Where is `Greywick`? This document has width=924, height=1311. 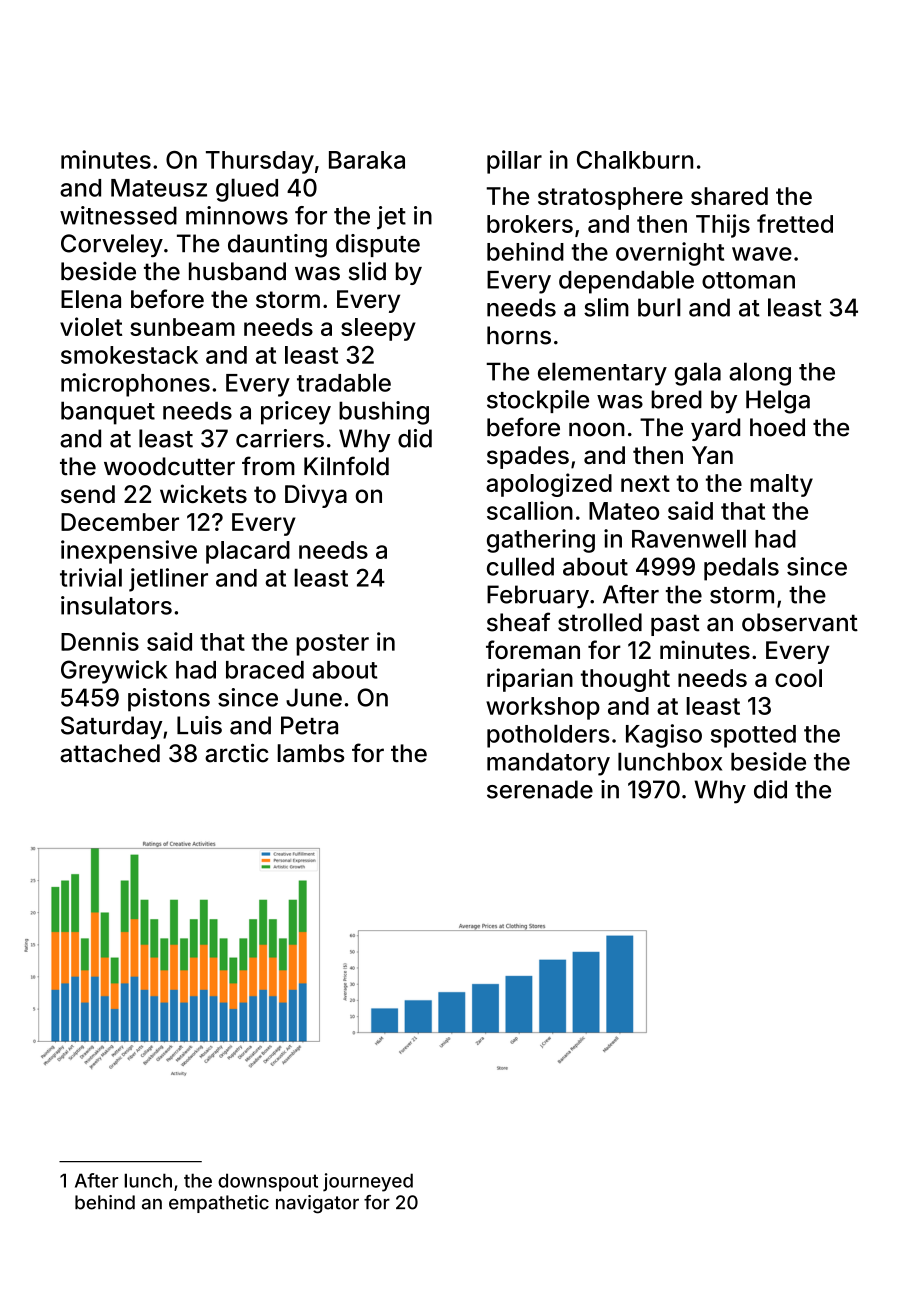 Greywick is located at coordinates (114, 672).
